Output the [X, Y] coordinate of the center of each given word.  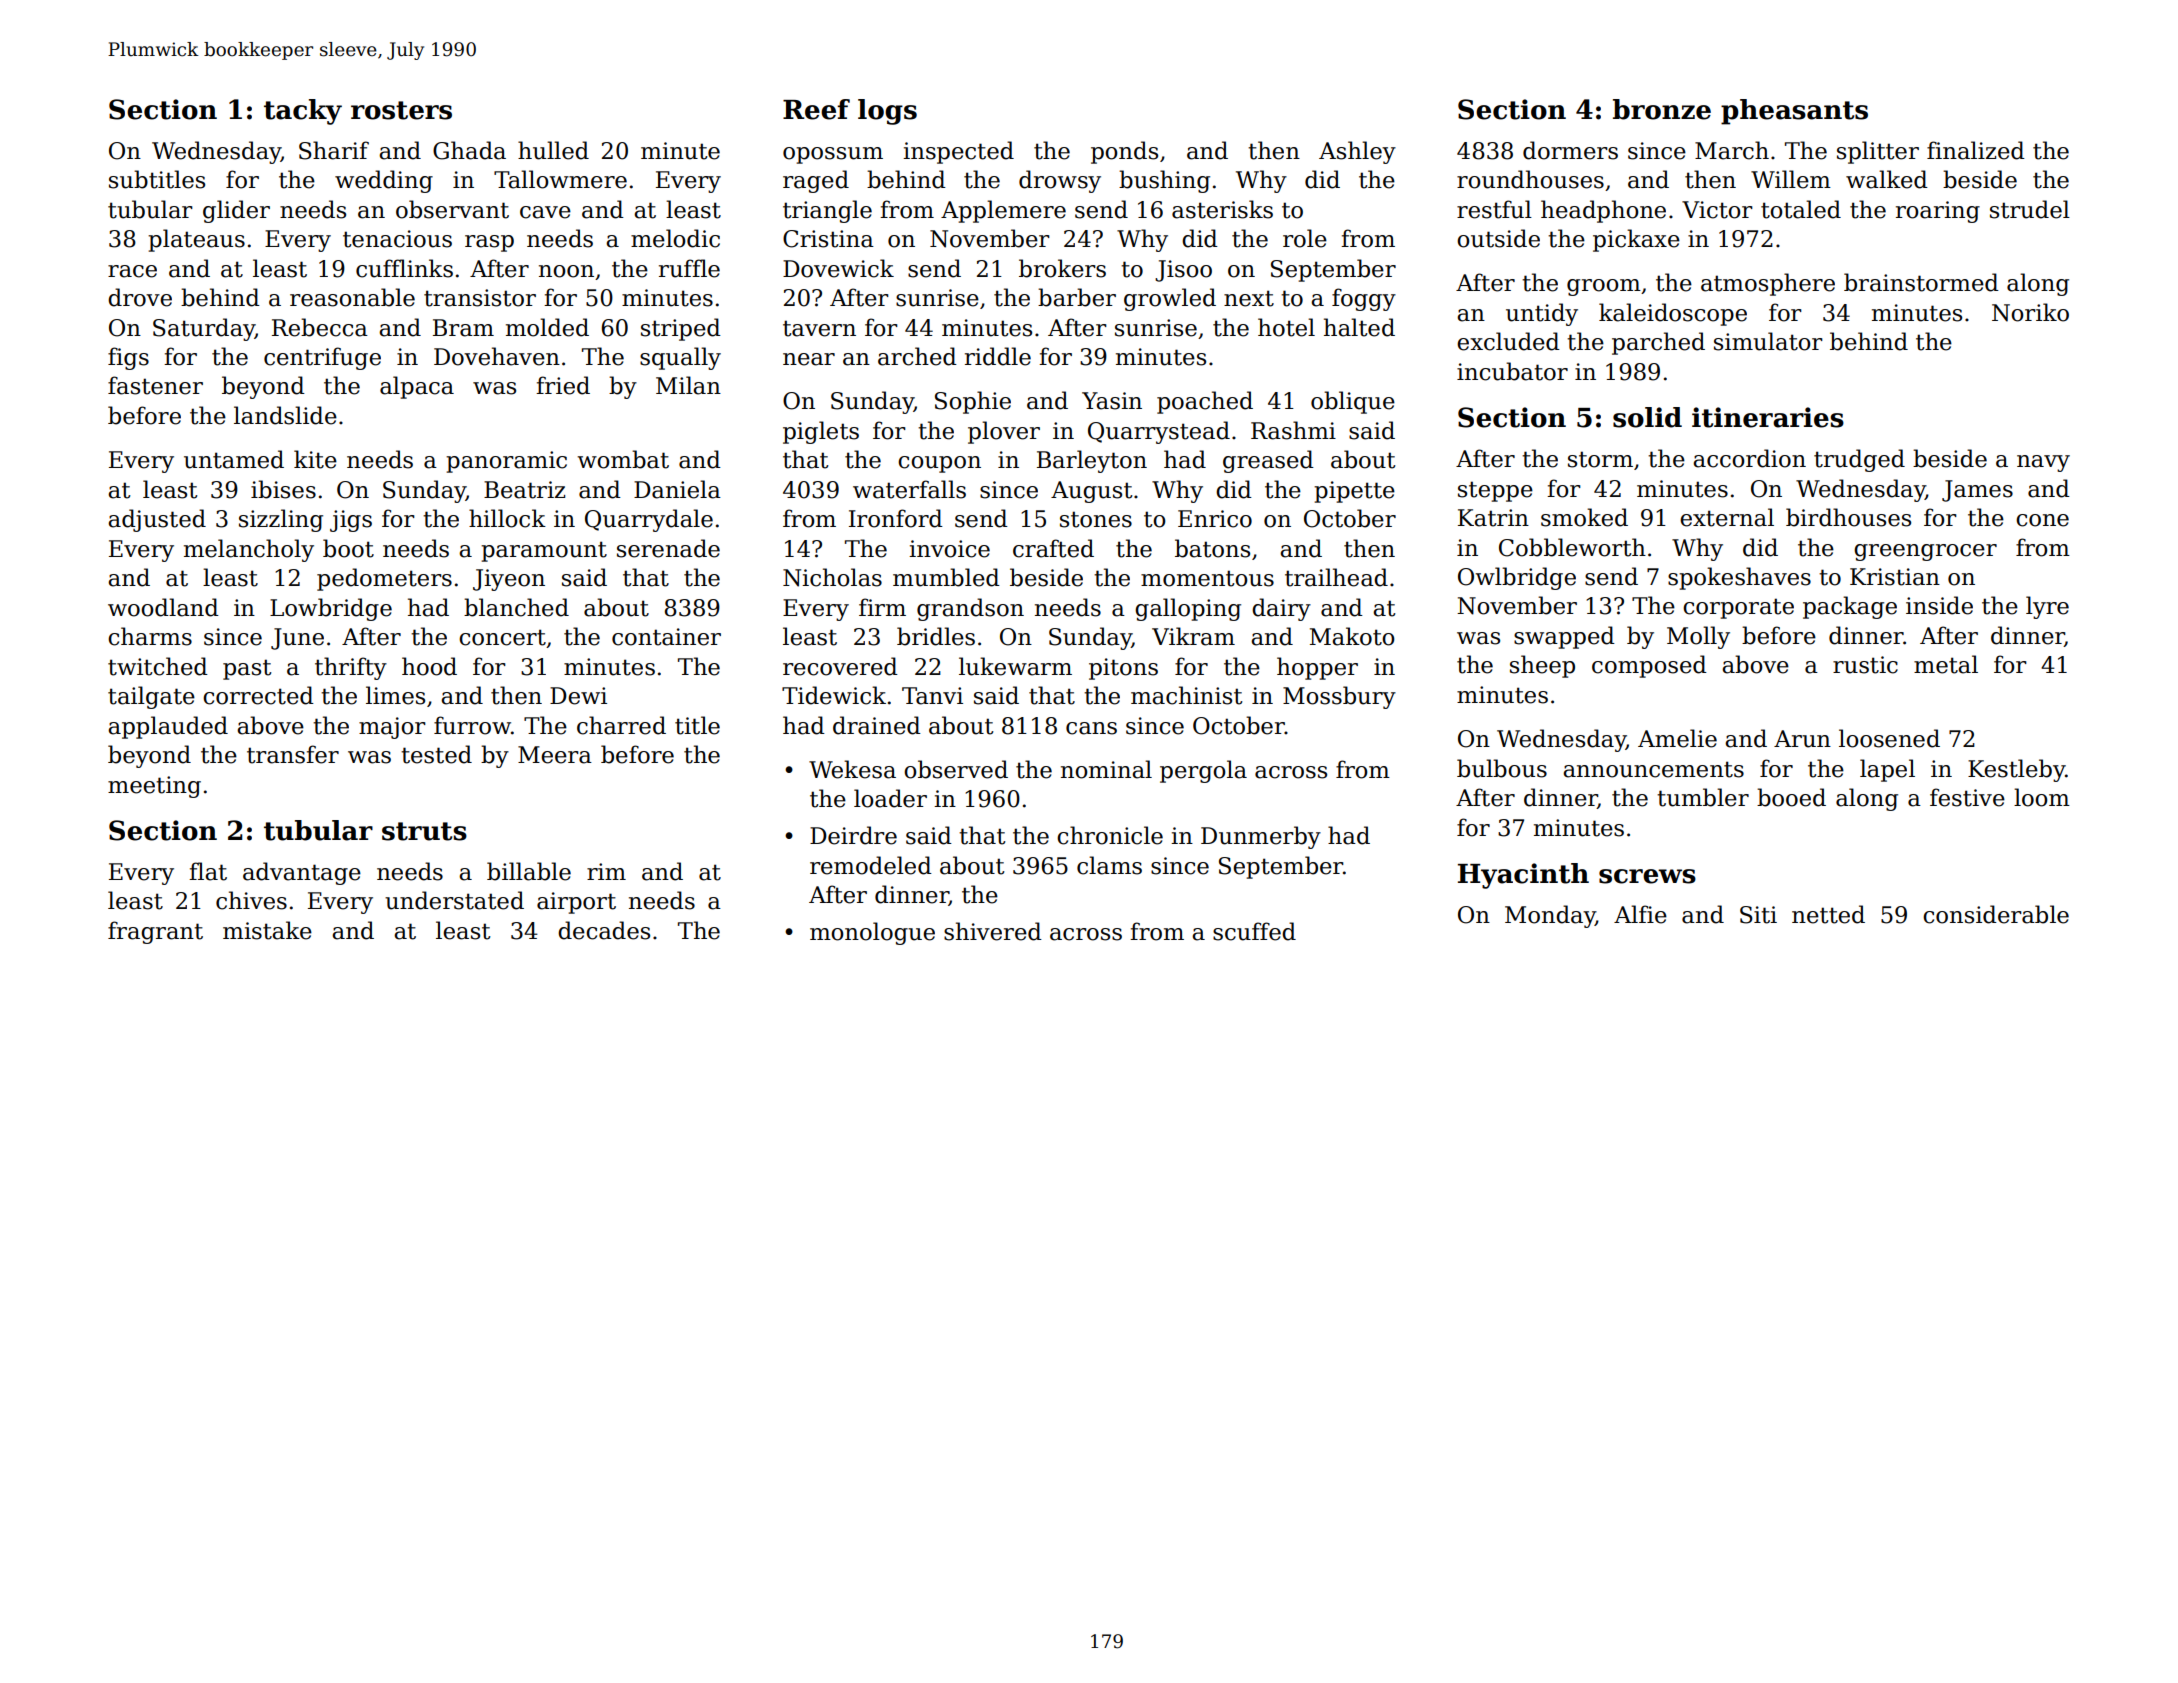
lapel [1887, 770]
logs [887, 112]
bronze [1662, 109]
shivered [993, 931]
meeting [154, 787]
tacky [303, 112]
